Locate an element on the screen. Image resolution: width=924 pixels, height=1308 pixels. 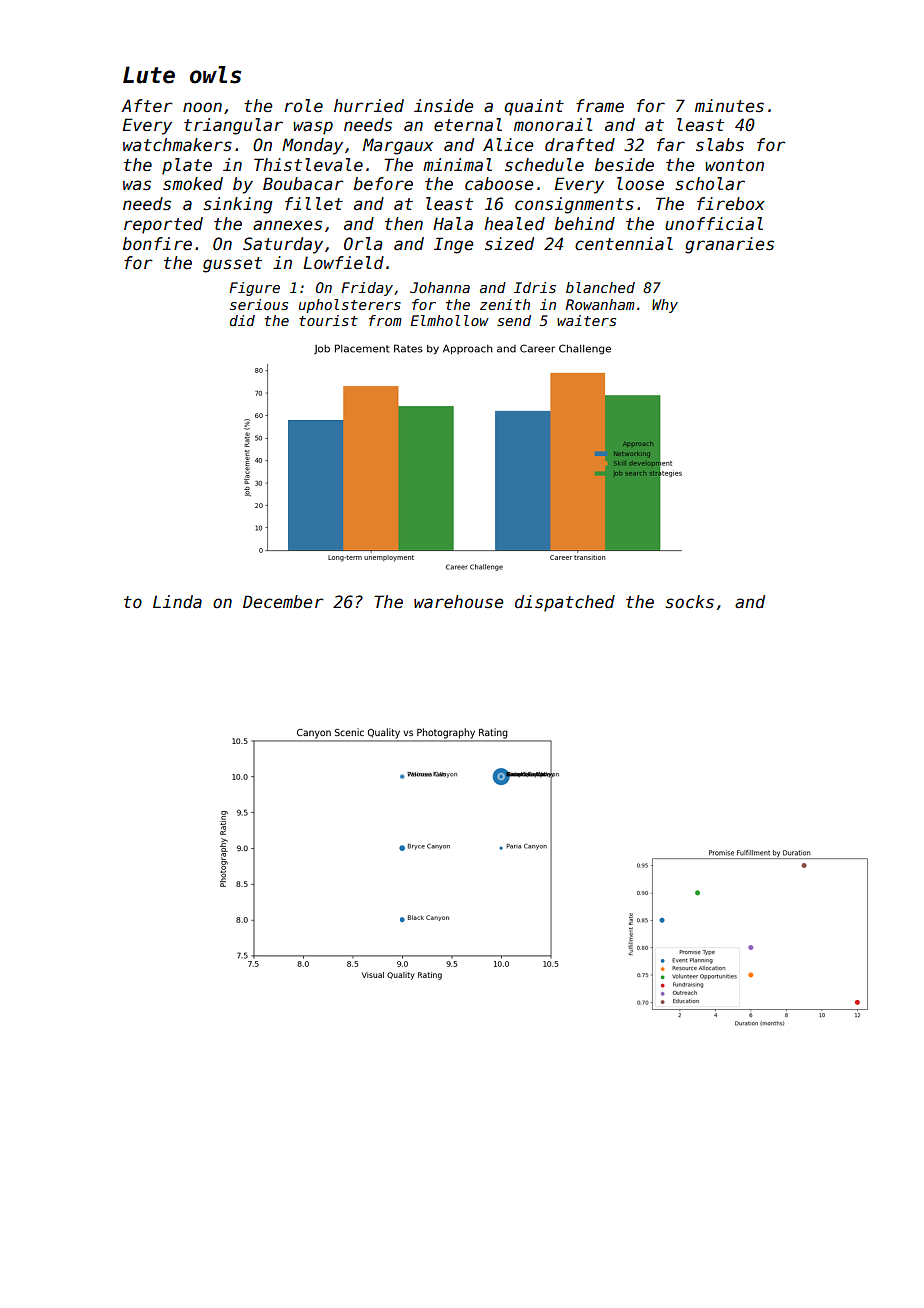
warehouse is located at coordinates (458, 602).
